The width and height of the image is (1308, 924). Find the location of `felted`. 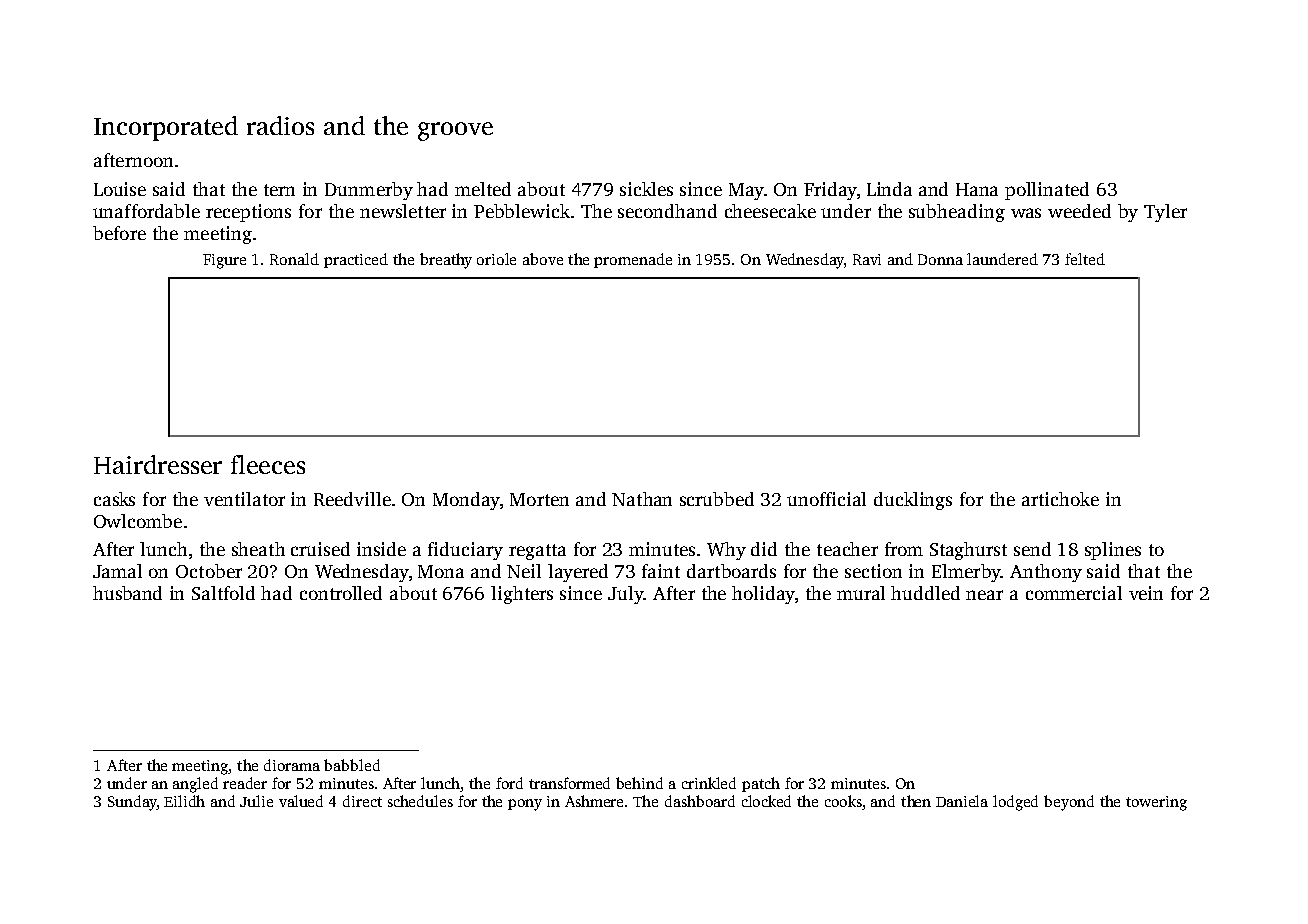

felted is located at coordinates (1085, 259).
